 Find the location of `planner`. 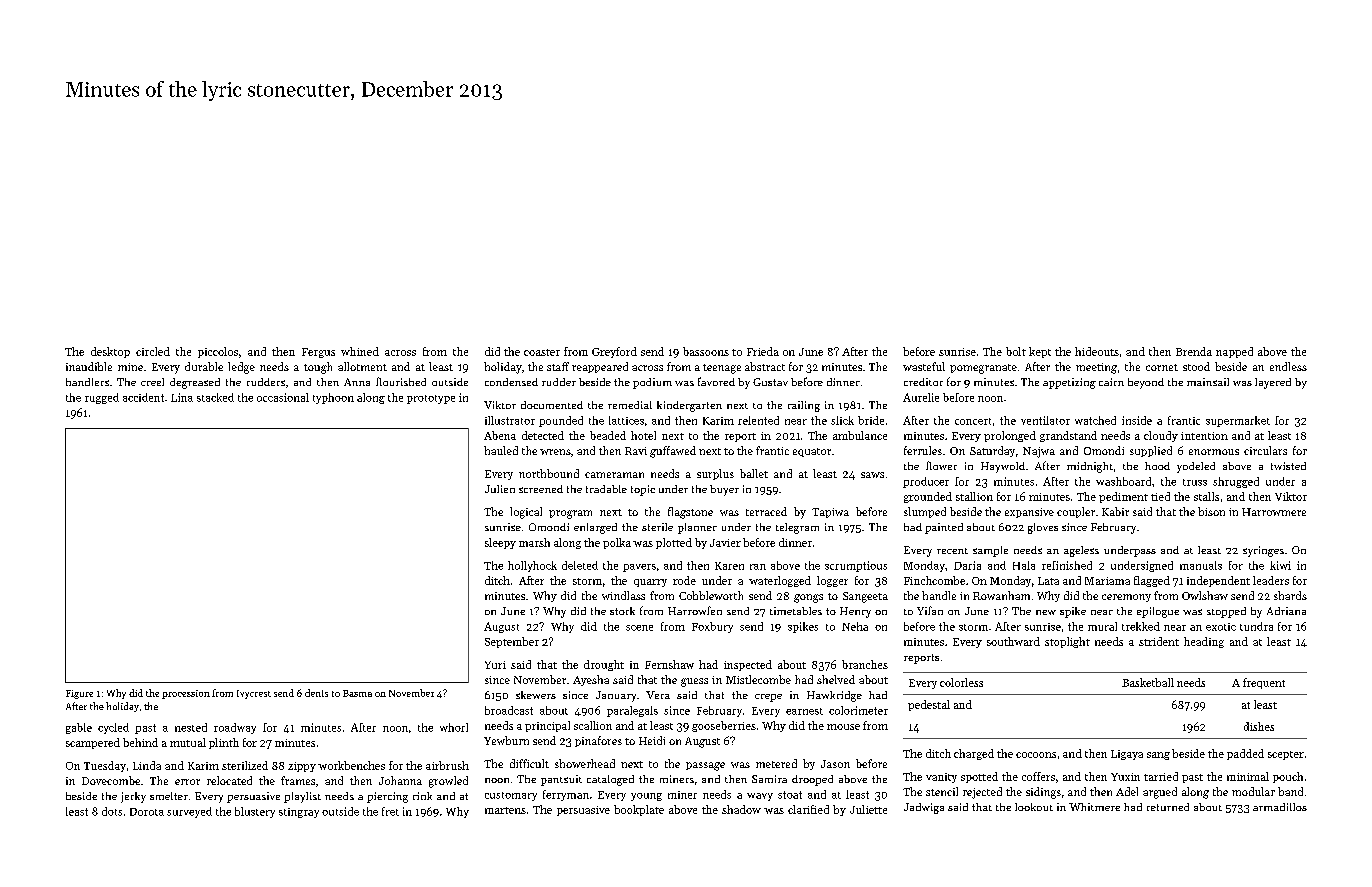

planner is located at coordinates (697, 528).
